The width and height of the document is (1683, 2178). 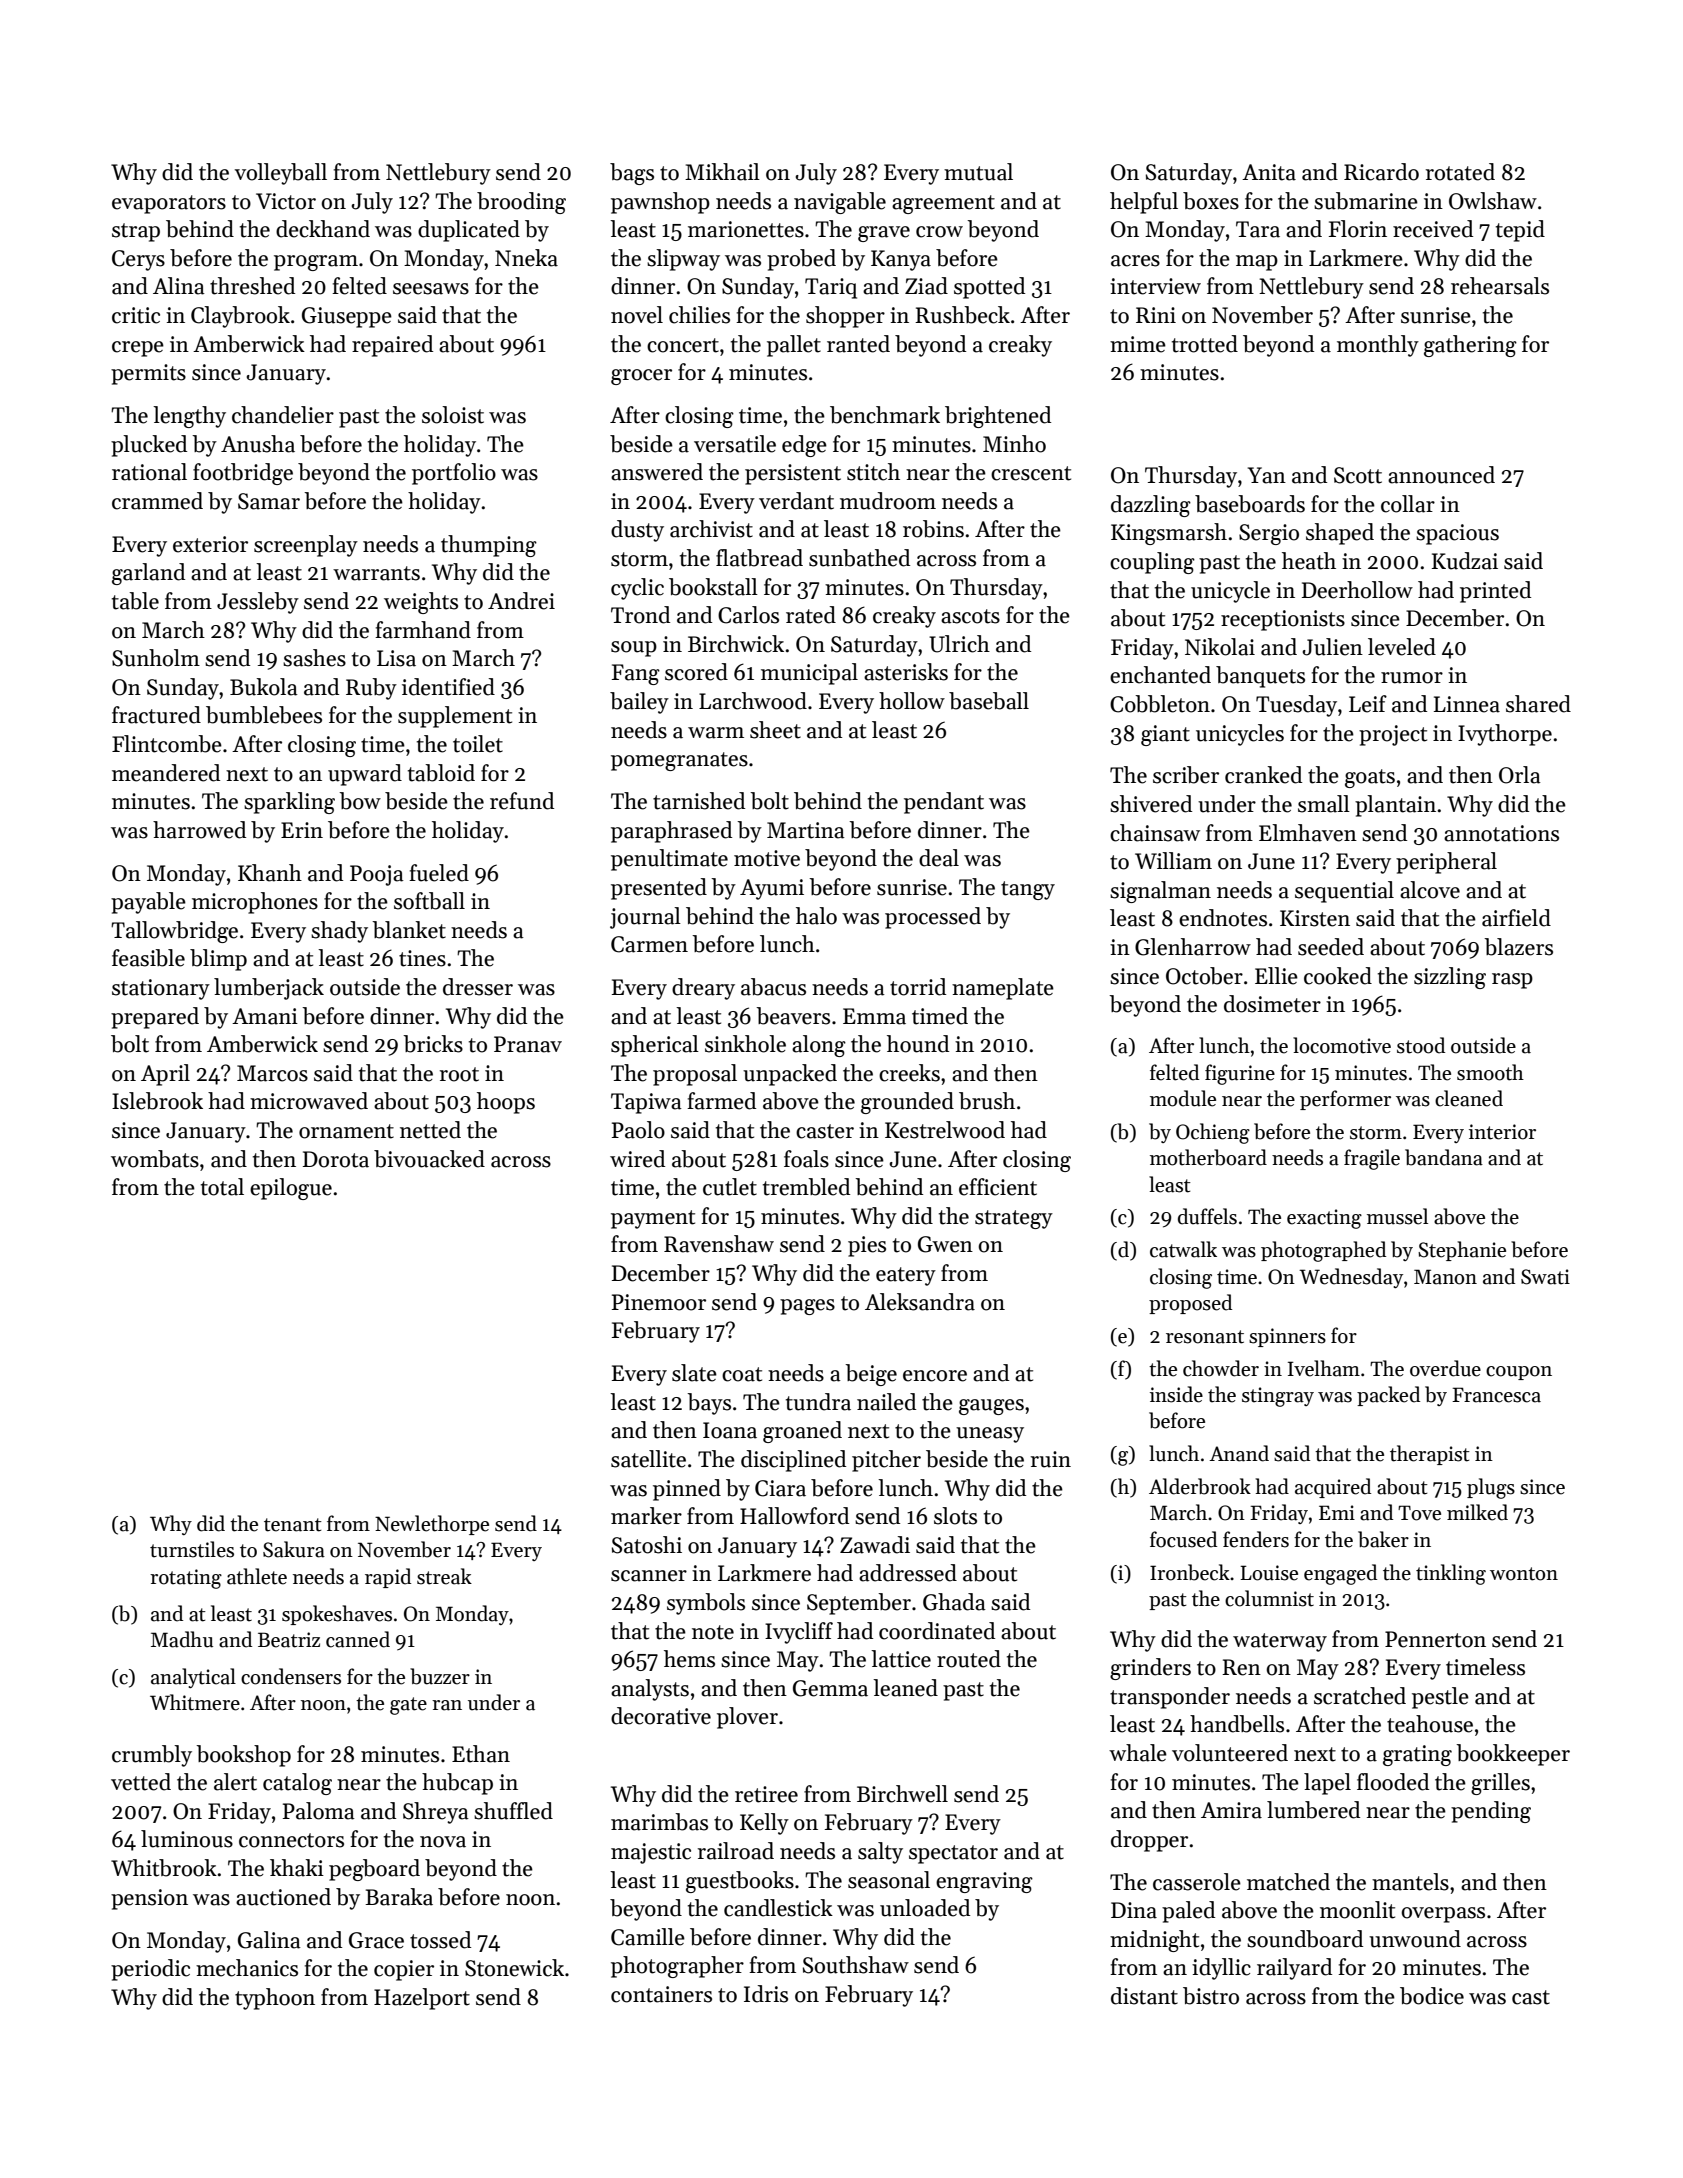 What do you see at coordinates (984, 1882) in the document?
I see `engraving` at bounding box center [984, 1882].
